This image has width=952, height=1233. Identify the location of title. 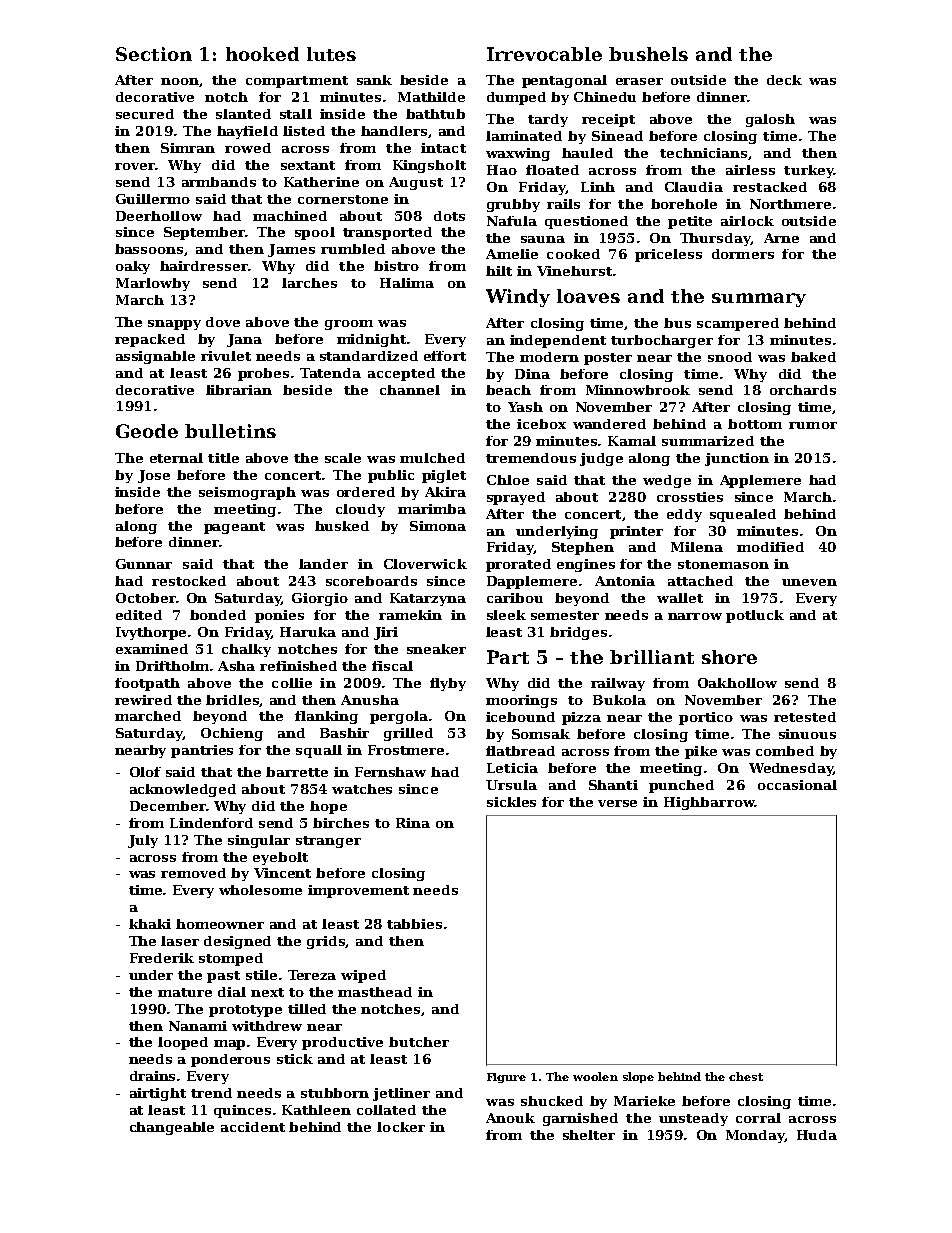
(223, 458).
